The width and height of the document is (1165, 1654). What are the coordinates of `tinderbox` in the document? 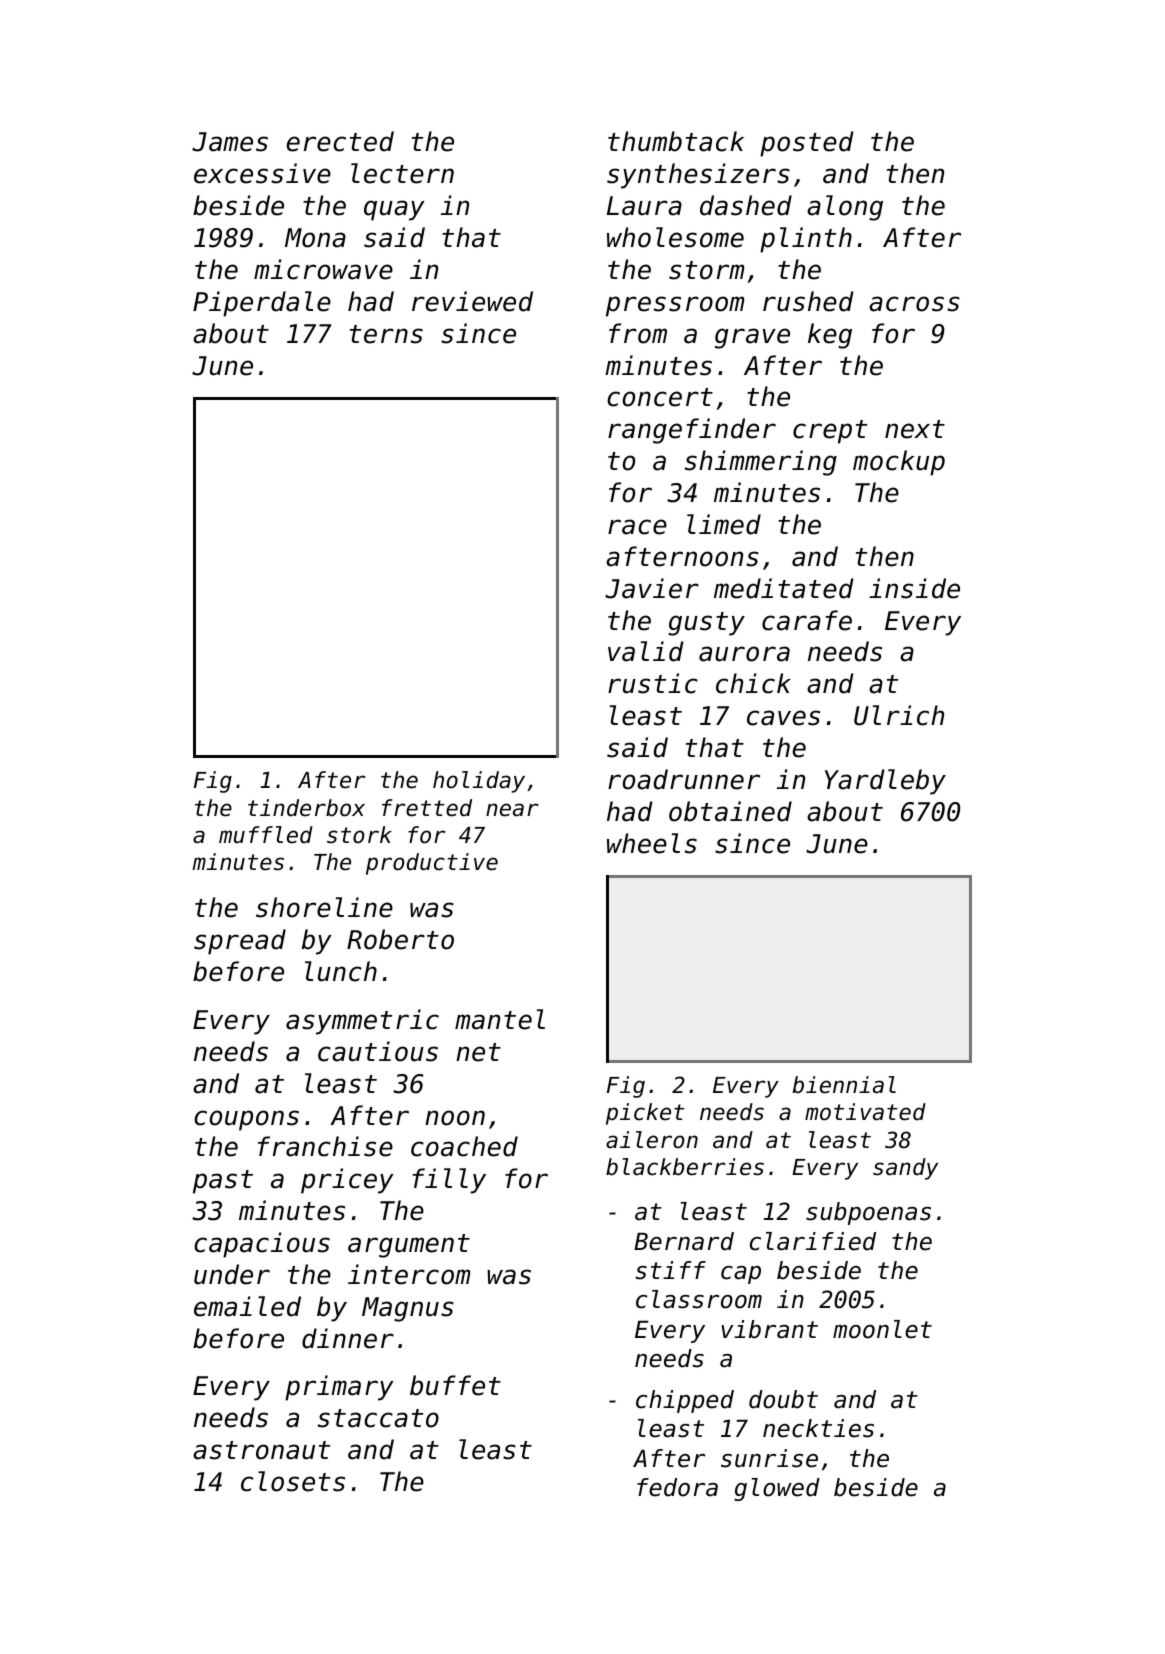 It's located at (306, 808).
